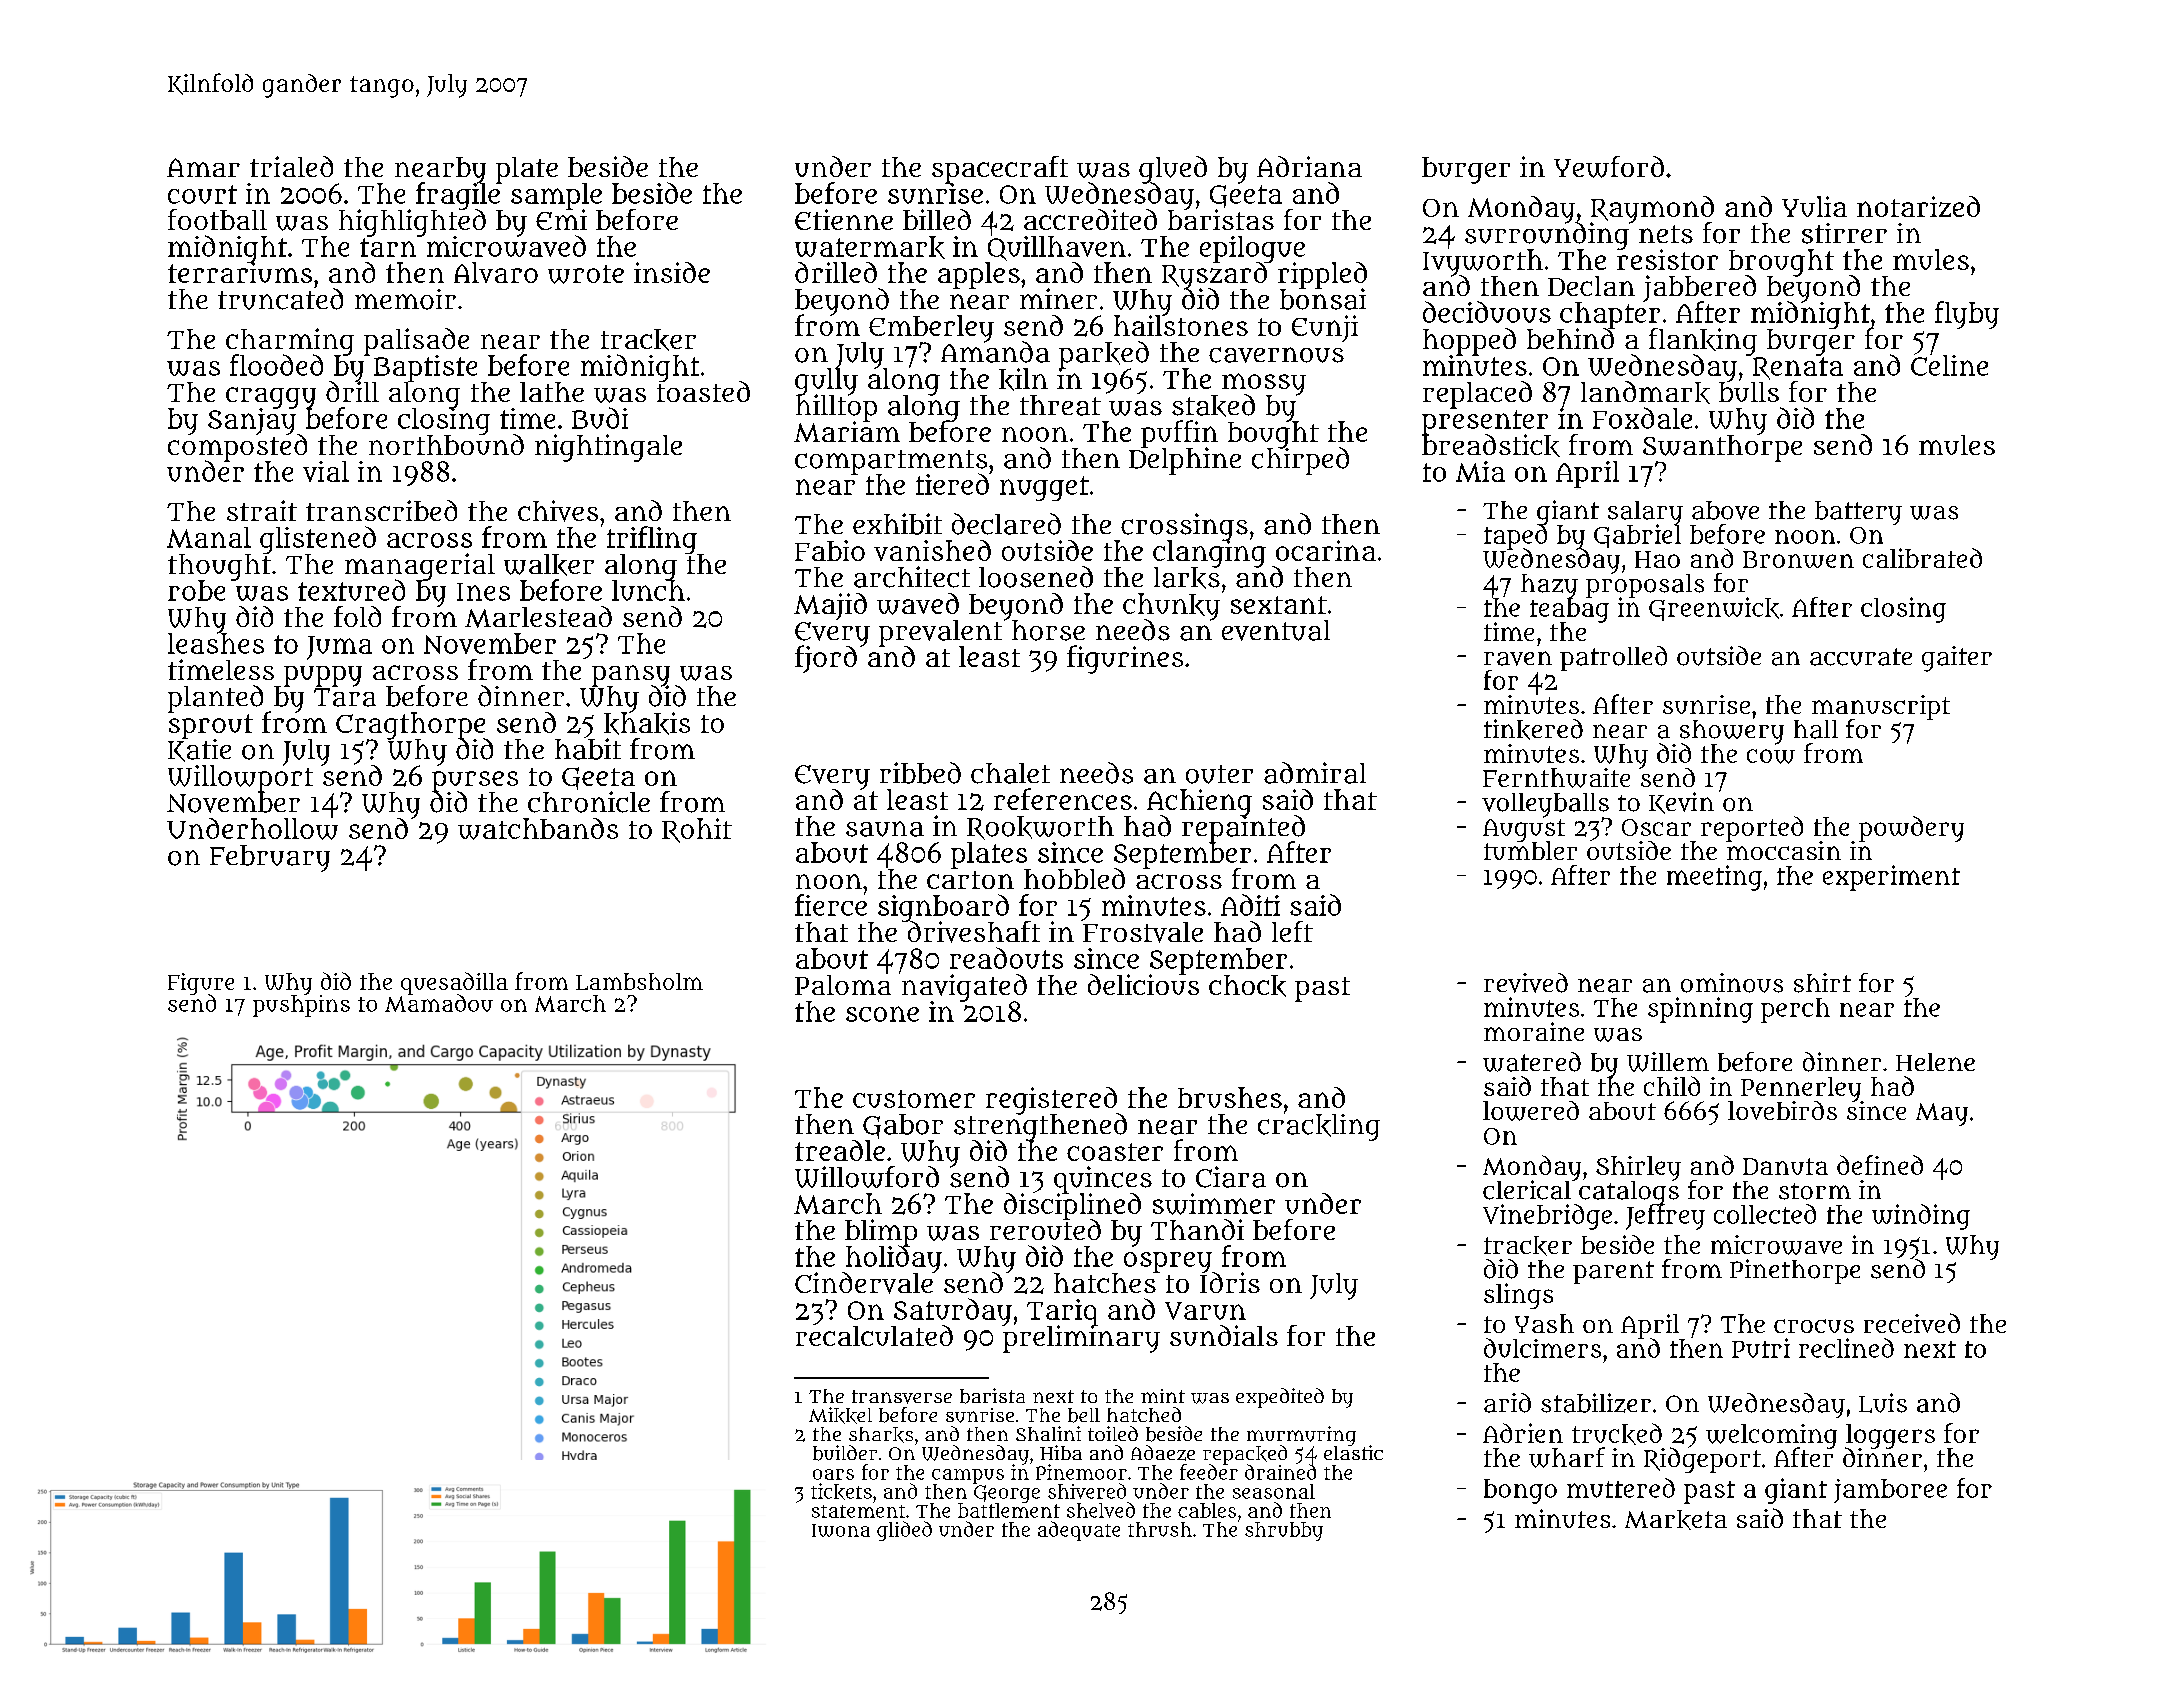 Image resolution: width=2178 pixels, height=1683 pixels. Describe the element at coordinates (833, 1474) in the document. I see `oars` at that location.
